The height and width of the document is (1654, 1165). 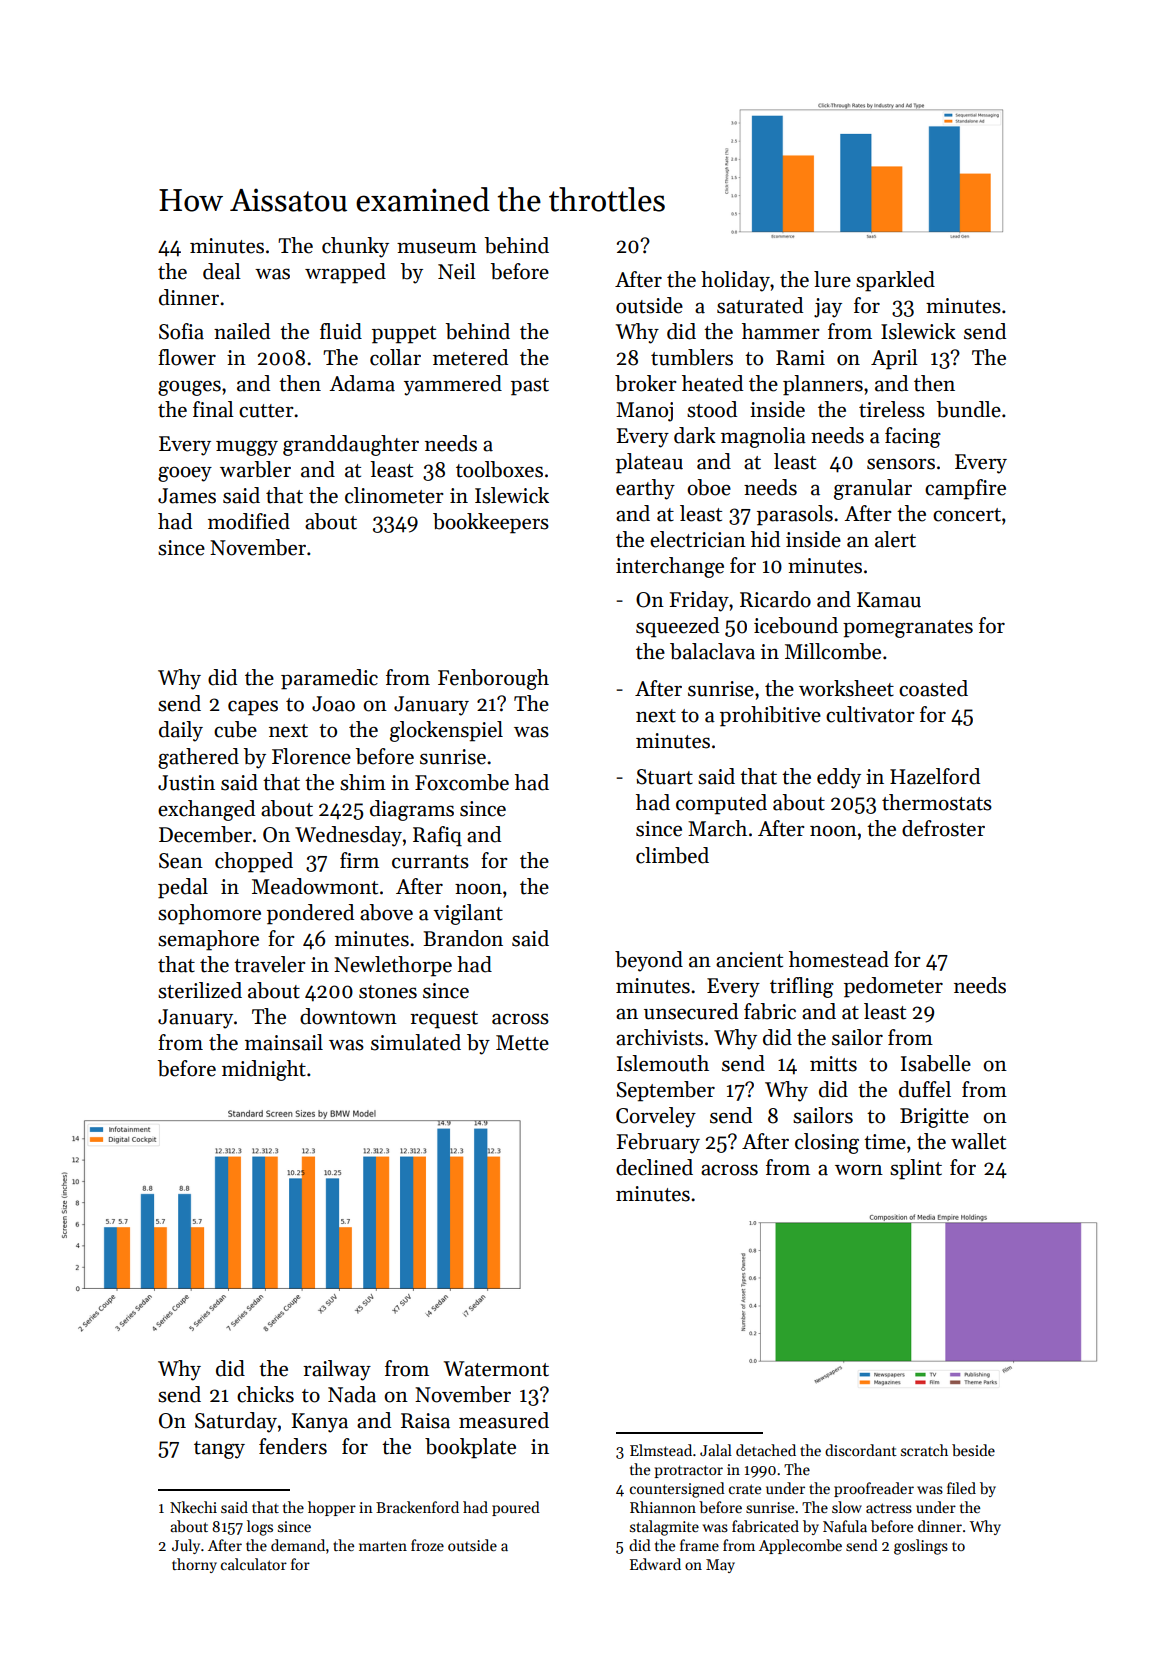 What do you see at coordinates (333, 704) in the document?
I see `Joao` at bounding box center [333, 704].
